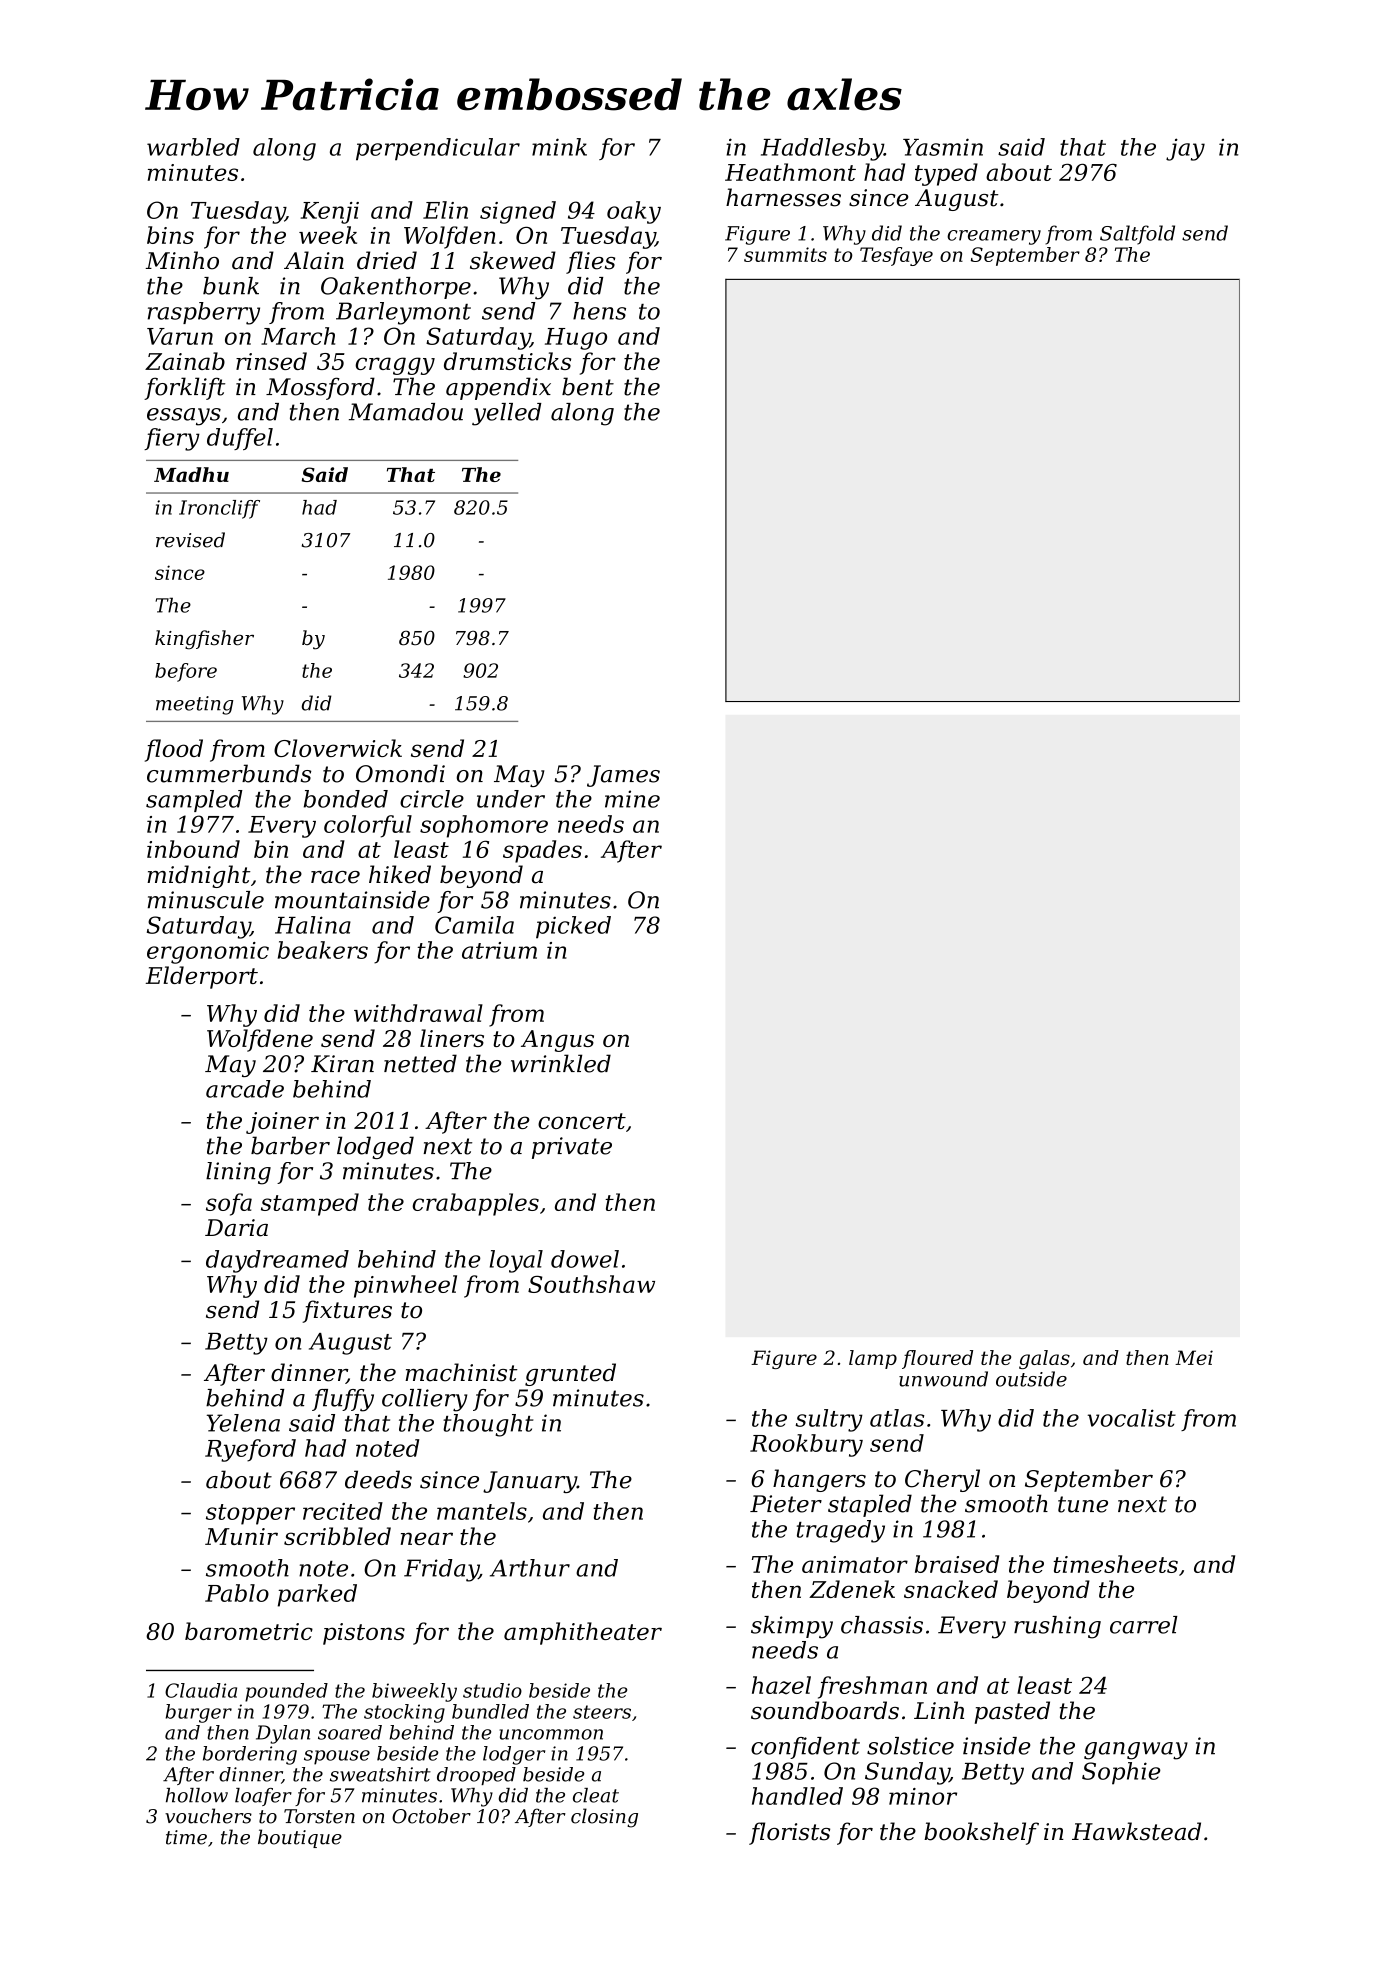 This page has height=1969, width=1386. Describe the element at coordinates (786, 1504) in the page. I see `Pieter` at that location.
